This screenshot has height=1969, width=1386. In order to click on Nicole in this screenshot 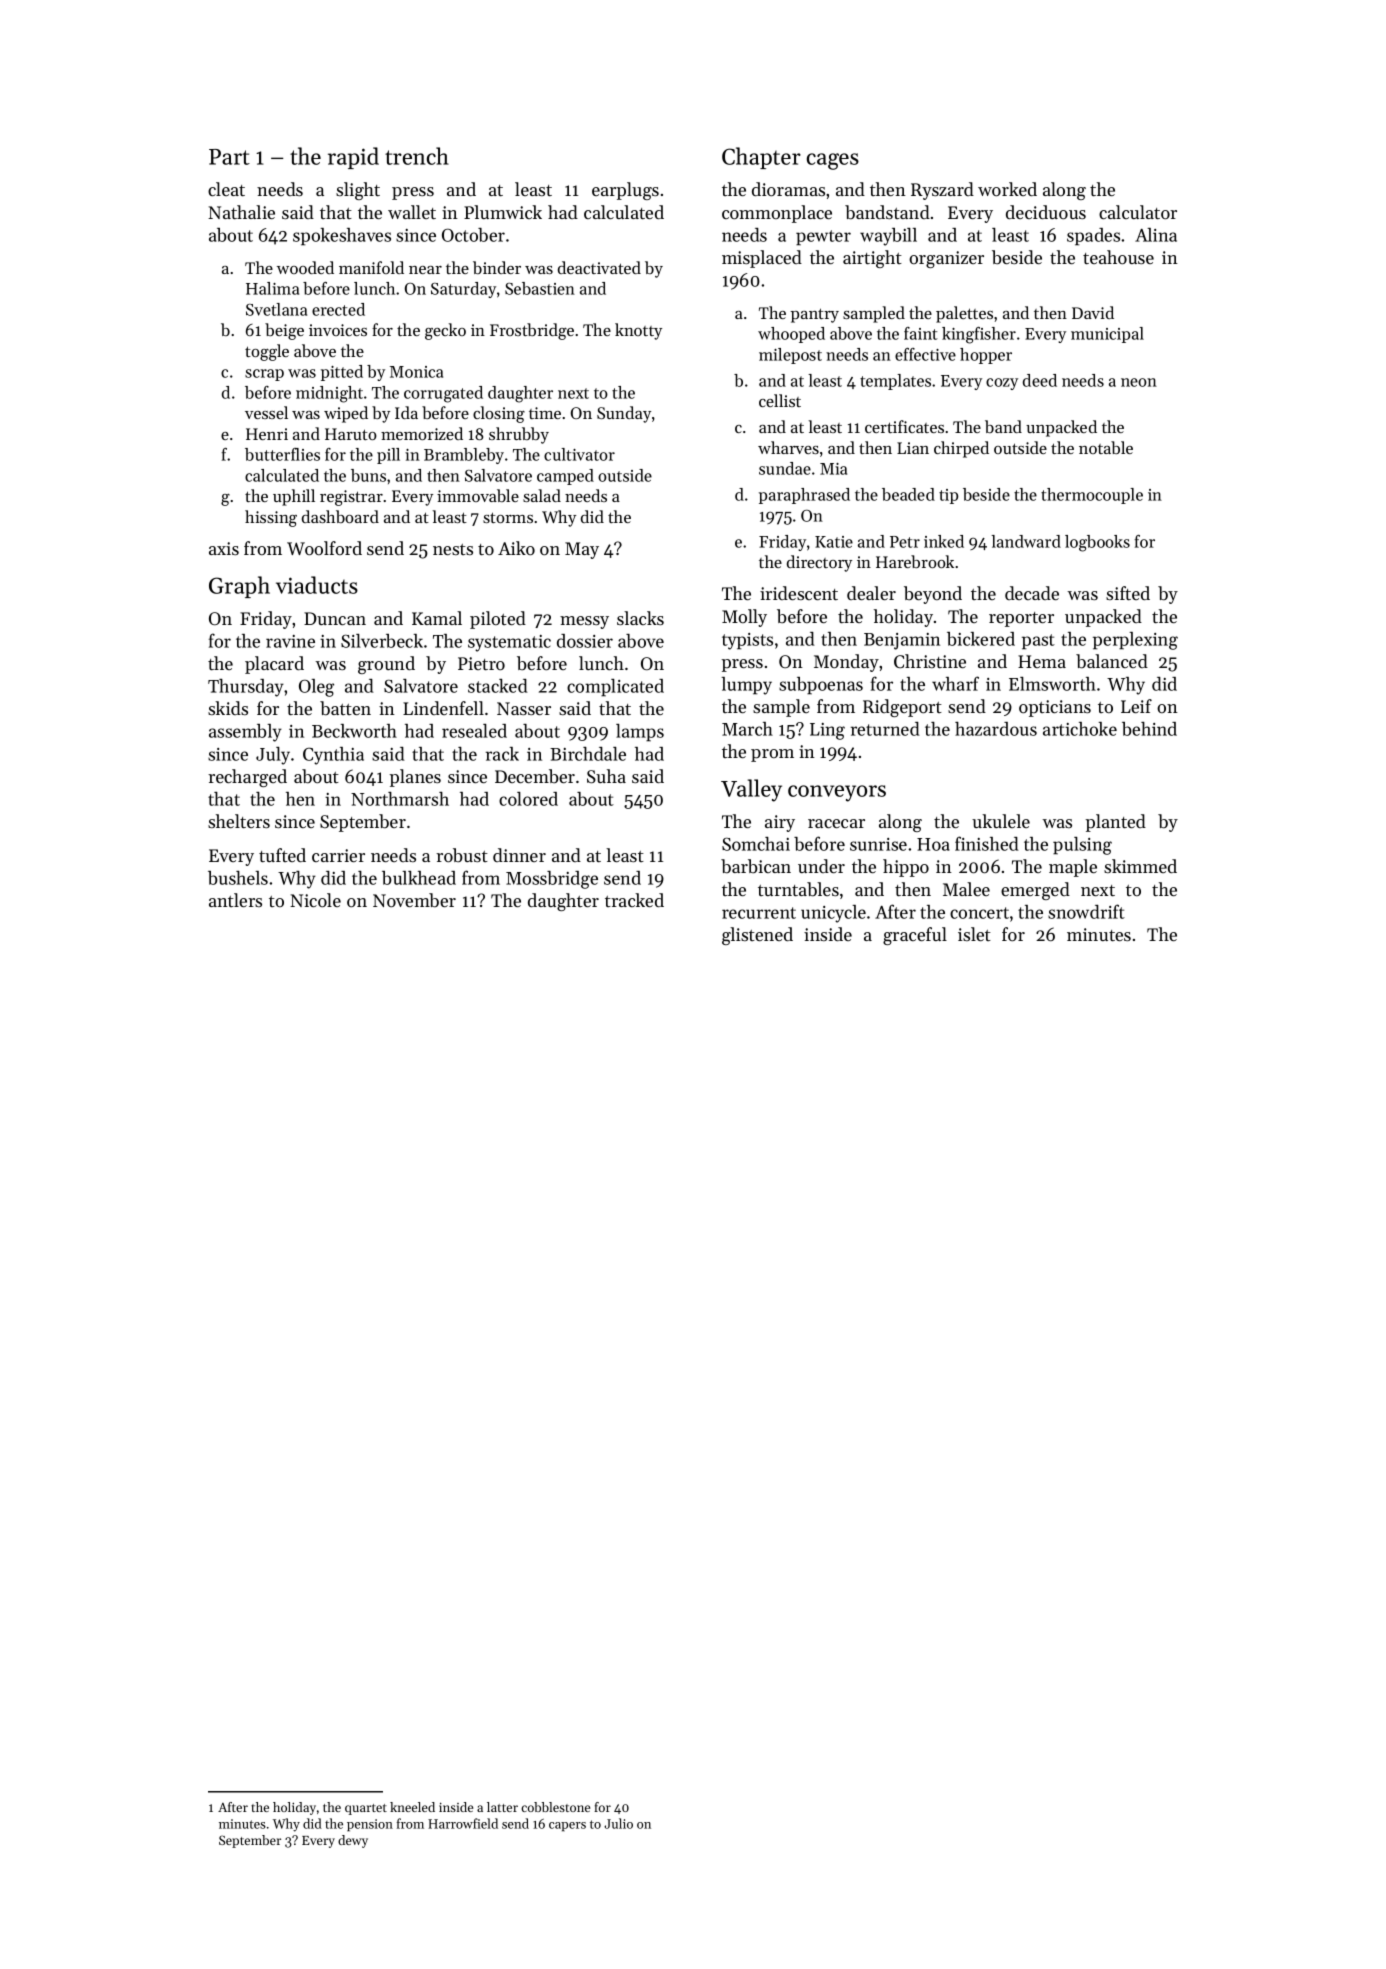, I will do `click(315, 900)`.
